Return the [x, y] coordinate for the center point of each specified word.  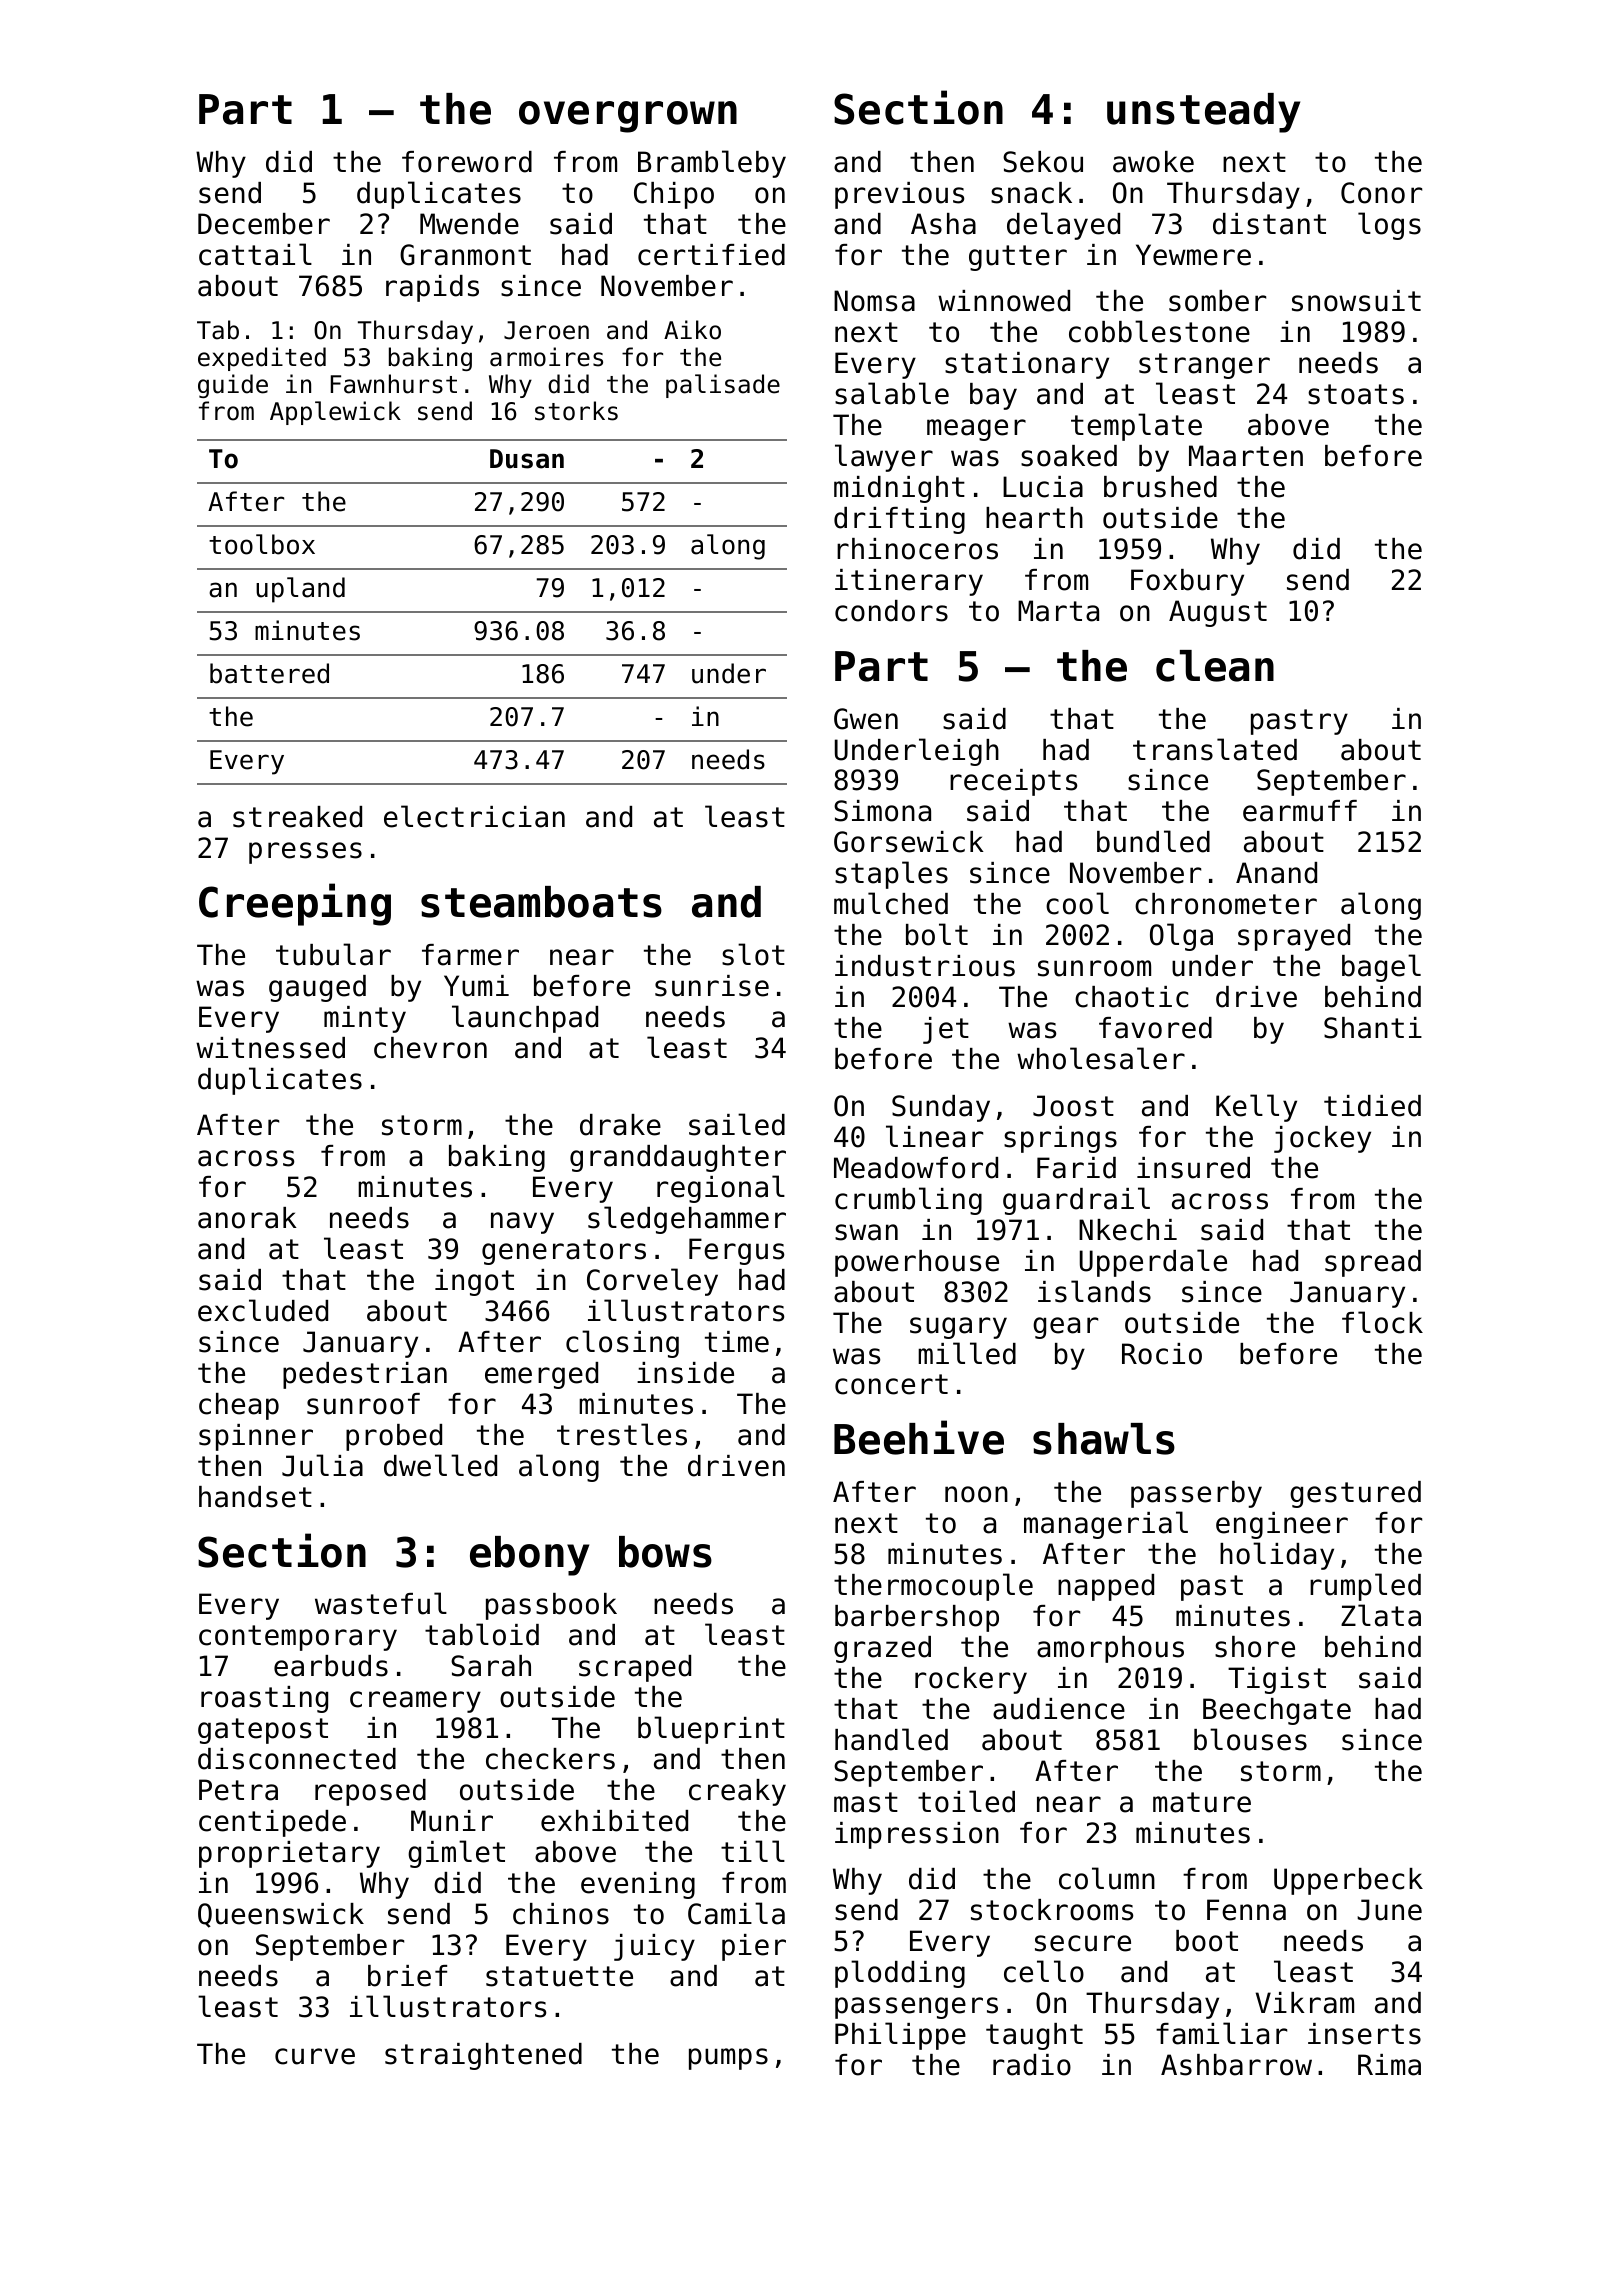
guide [233, 386]
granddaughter [678, 1158]
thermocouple [933, 1587]
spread [1373, 1263]
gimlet [456, 1854]
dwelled [440, 1465]
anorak [247, 1218]
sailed [737, 1124]
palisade [723, 386]
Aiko [692, 330]
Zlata [1381, 1615]
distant [1269, 224]
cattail [255, 254]
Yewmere [1193, 255]
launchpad [525, 1019]
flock [1382, 1322]
